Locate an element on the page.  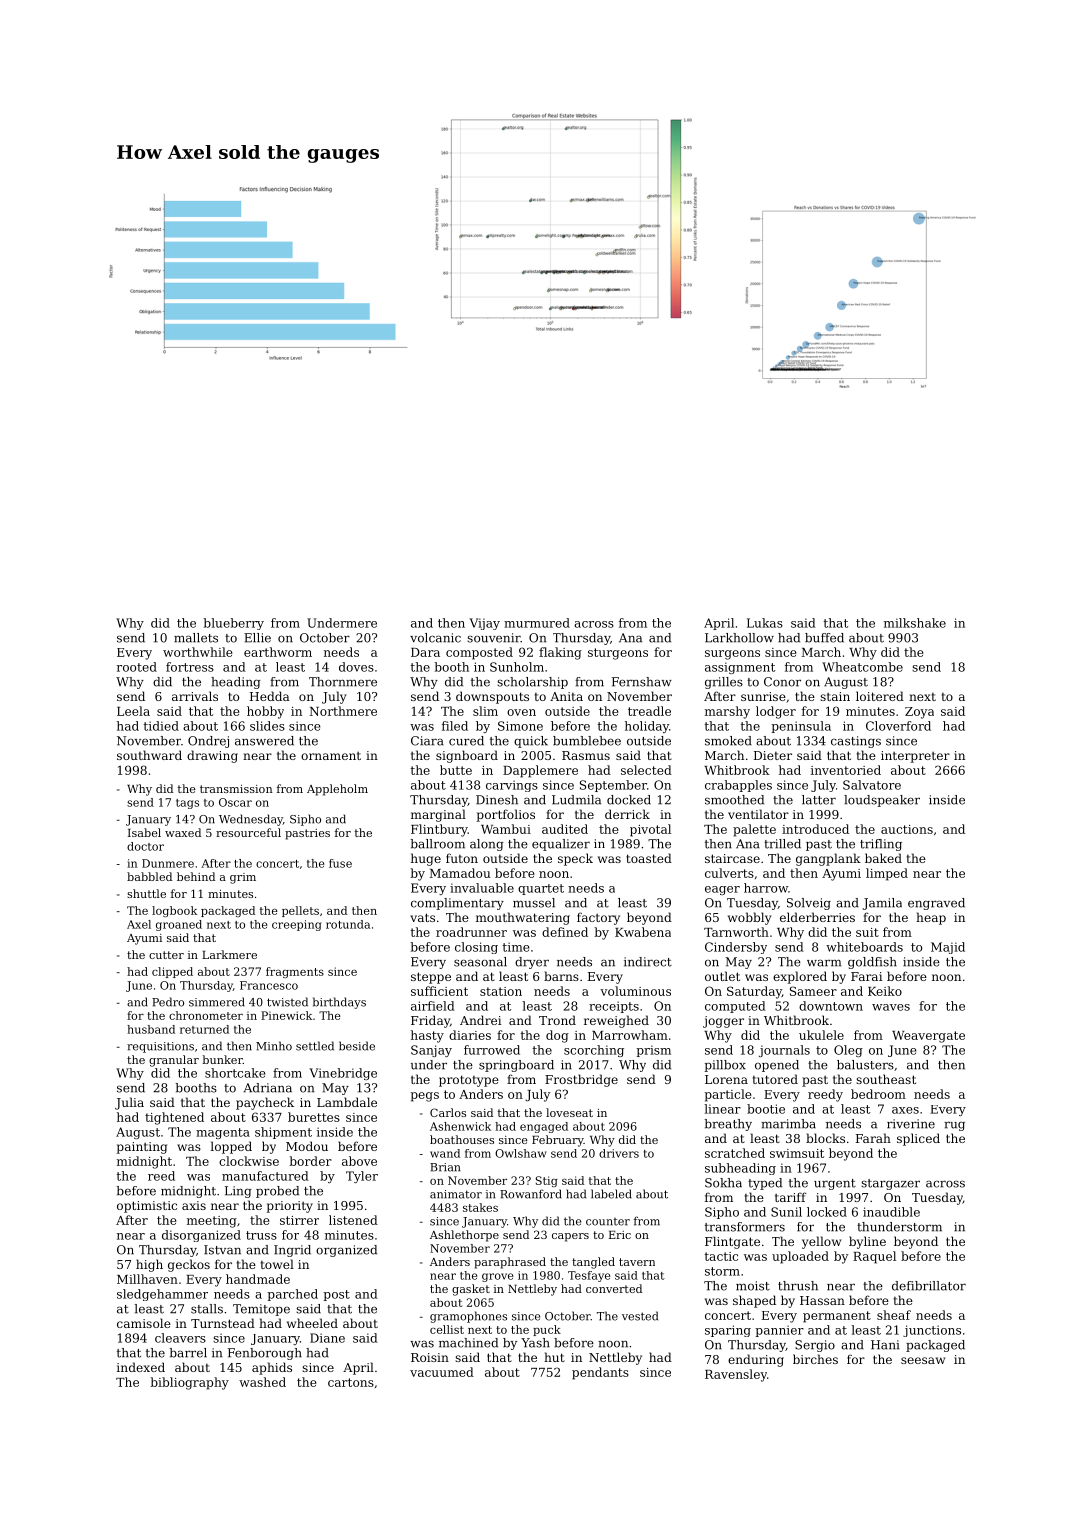
Lukas is located at coordinates (765, 623).
